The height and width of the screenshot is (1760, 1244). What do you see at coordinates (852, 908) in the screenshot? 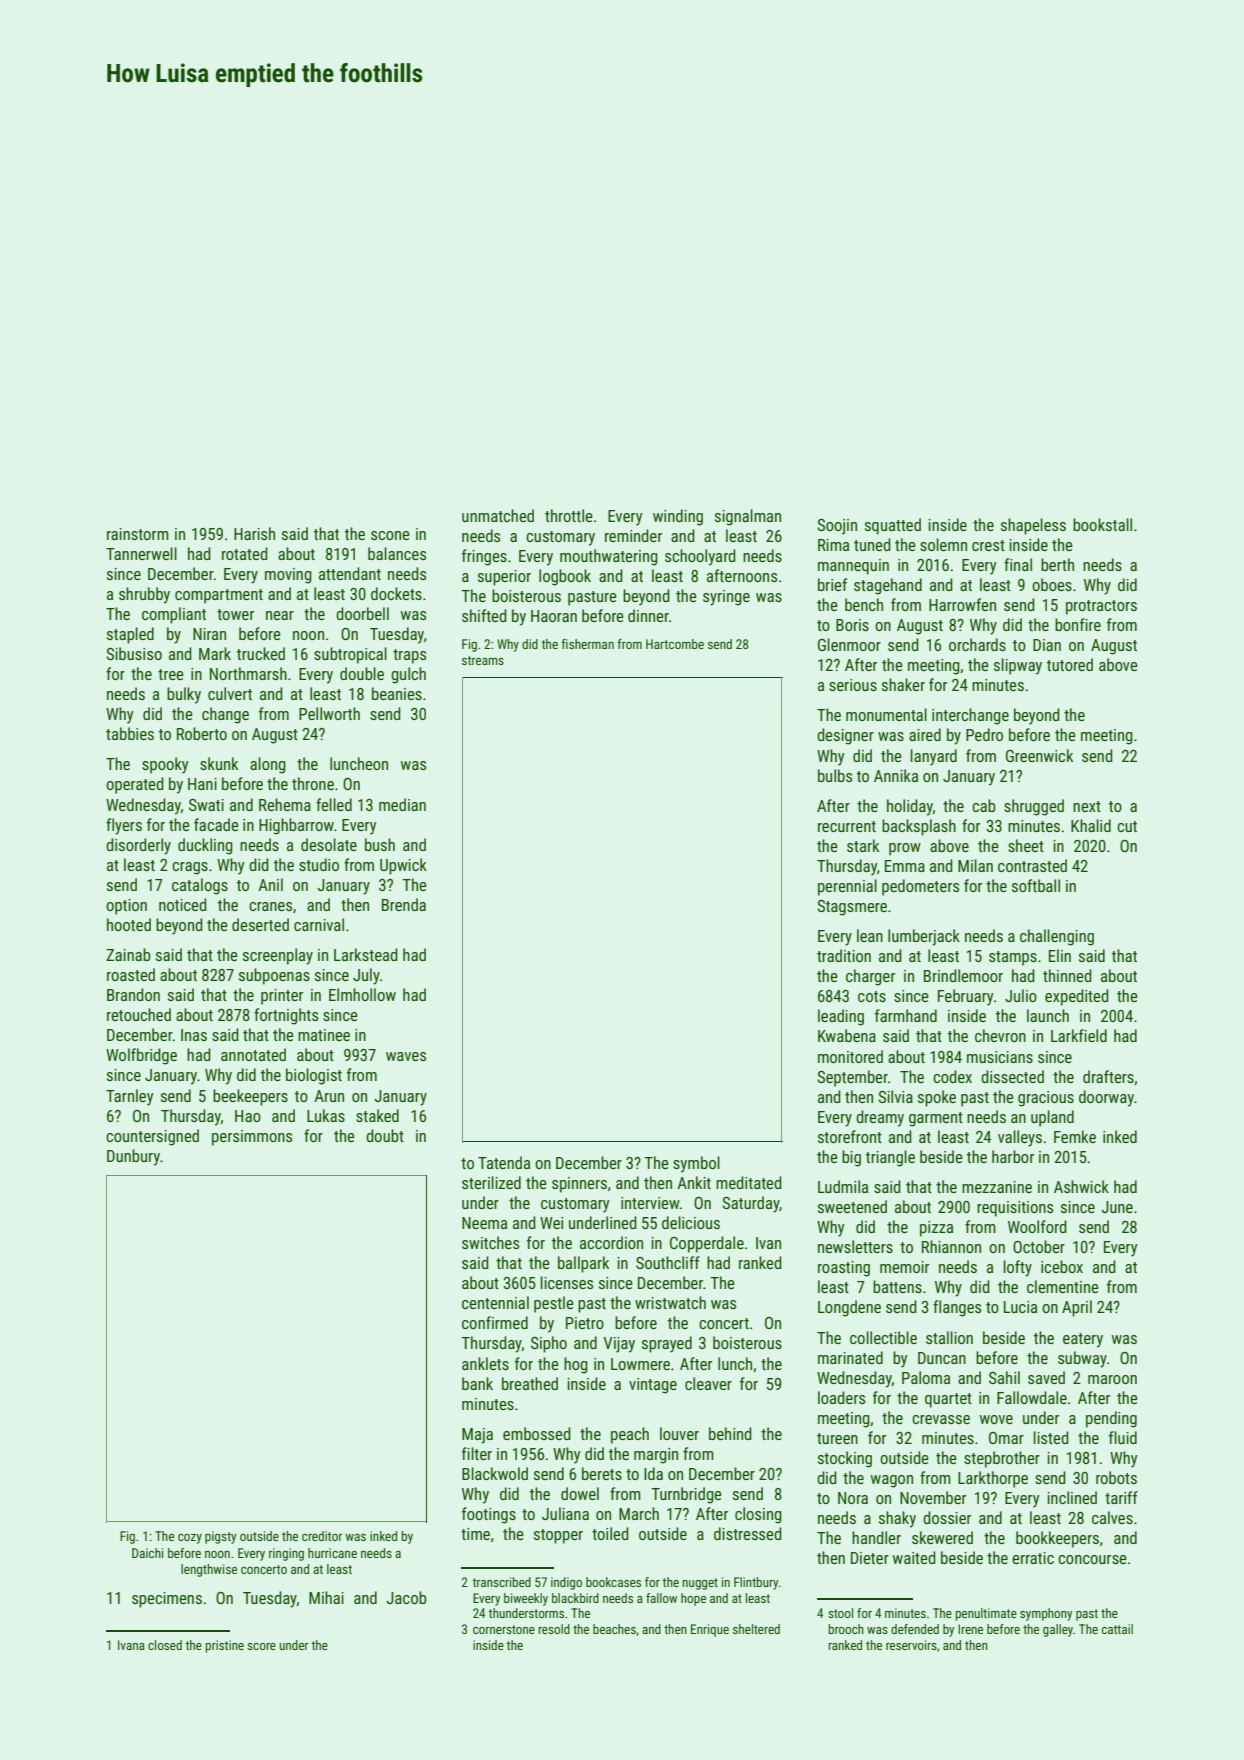
I see `Stagsmere` at bounding box center [852, 908].
